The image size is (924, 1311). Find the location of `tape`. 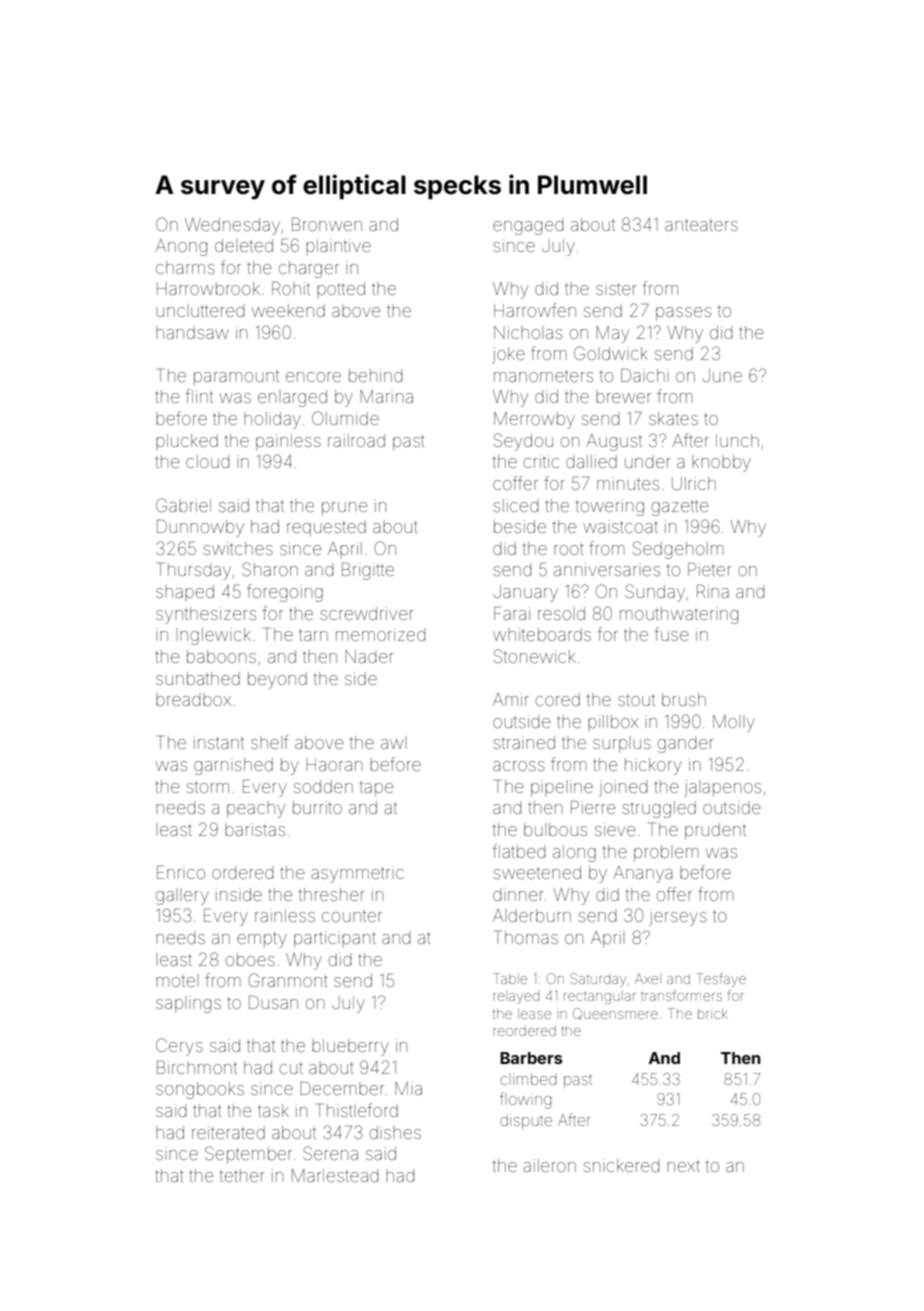

tape is located at coordinates (376, 789).
